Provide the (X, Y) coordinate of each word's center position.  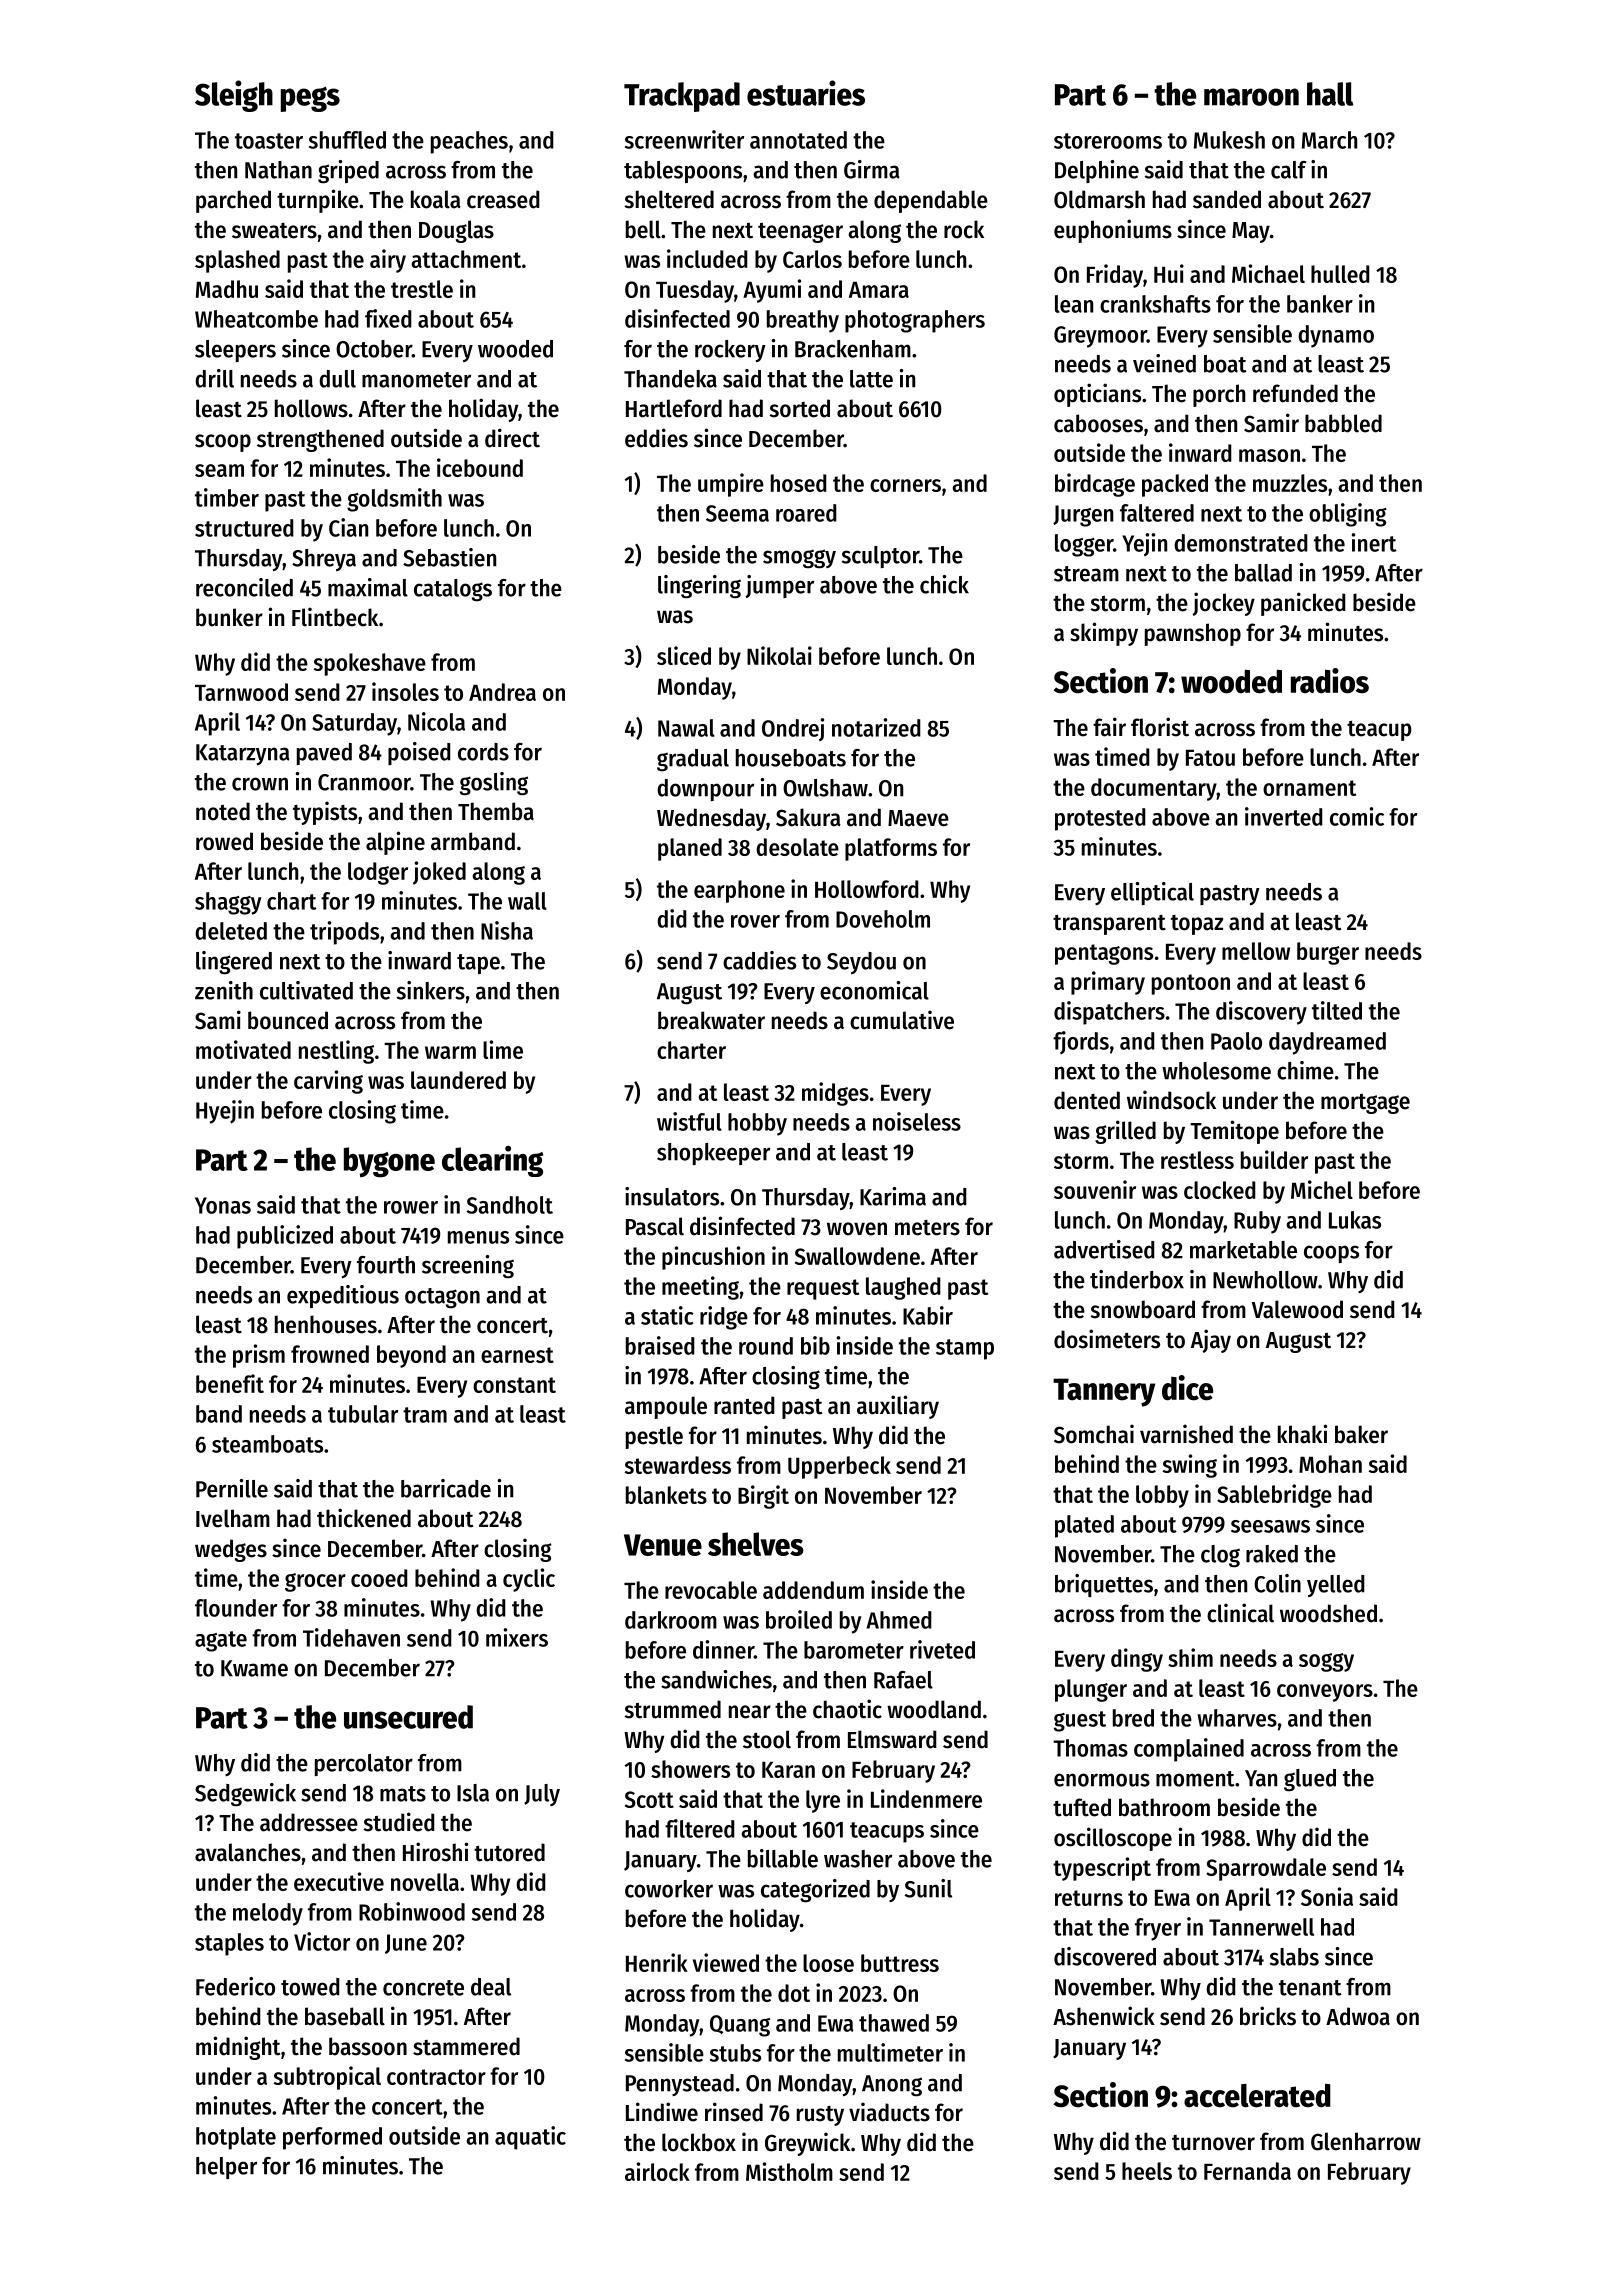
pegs (310, 99)
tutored (509, 1852)
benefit (230, 1383)
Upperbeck (839, 1467)
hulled (1340, 274)
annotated (798, 140)
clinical (1240, 1613)
